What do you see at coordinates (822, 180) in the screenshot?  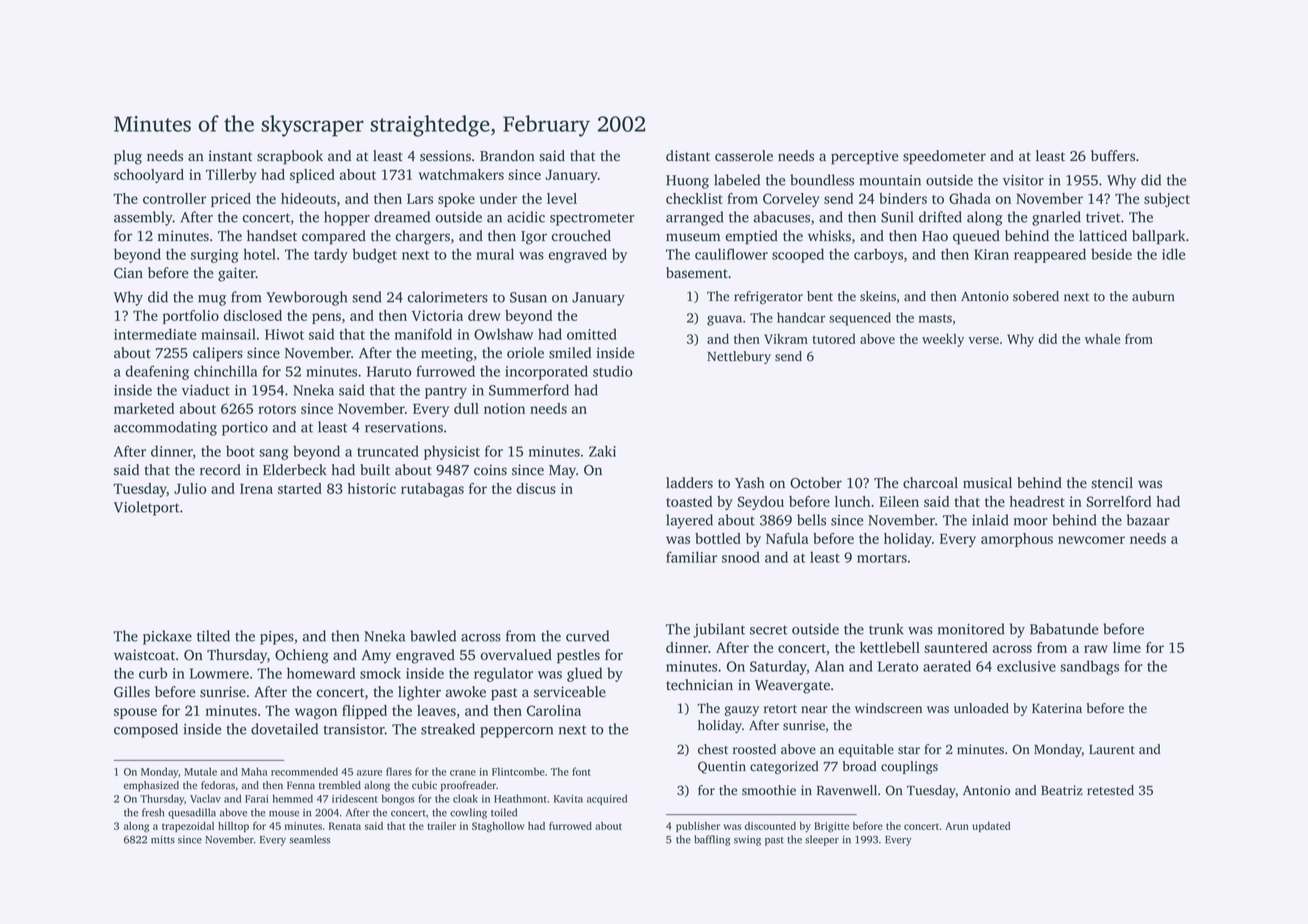 I see `boundless` at bounding box center [822, 180].
